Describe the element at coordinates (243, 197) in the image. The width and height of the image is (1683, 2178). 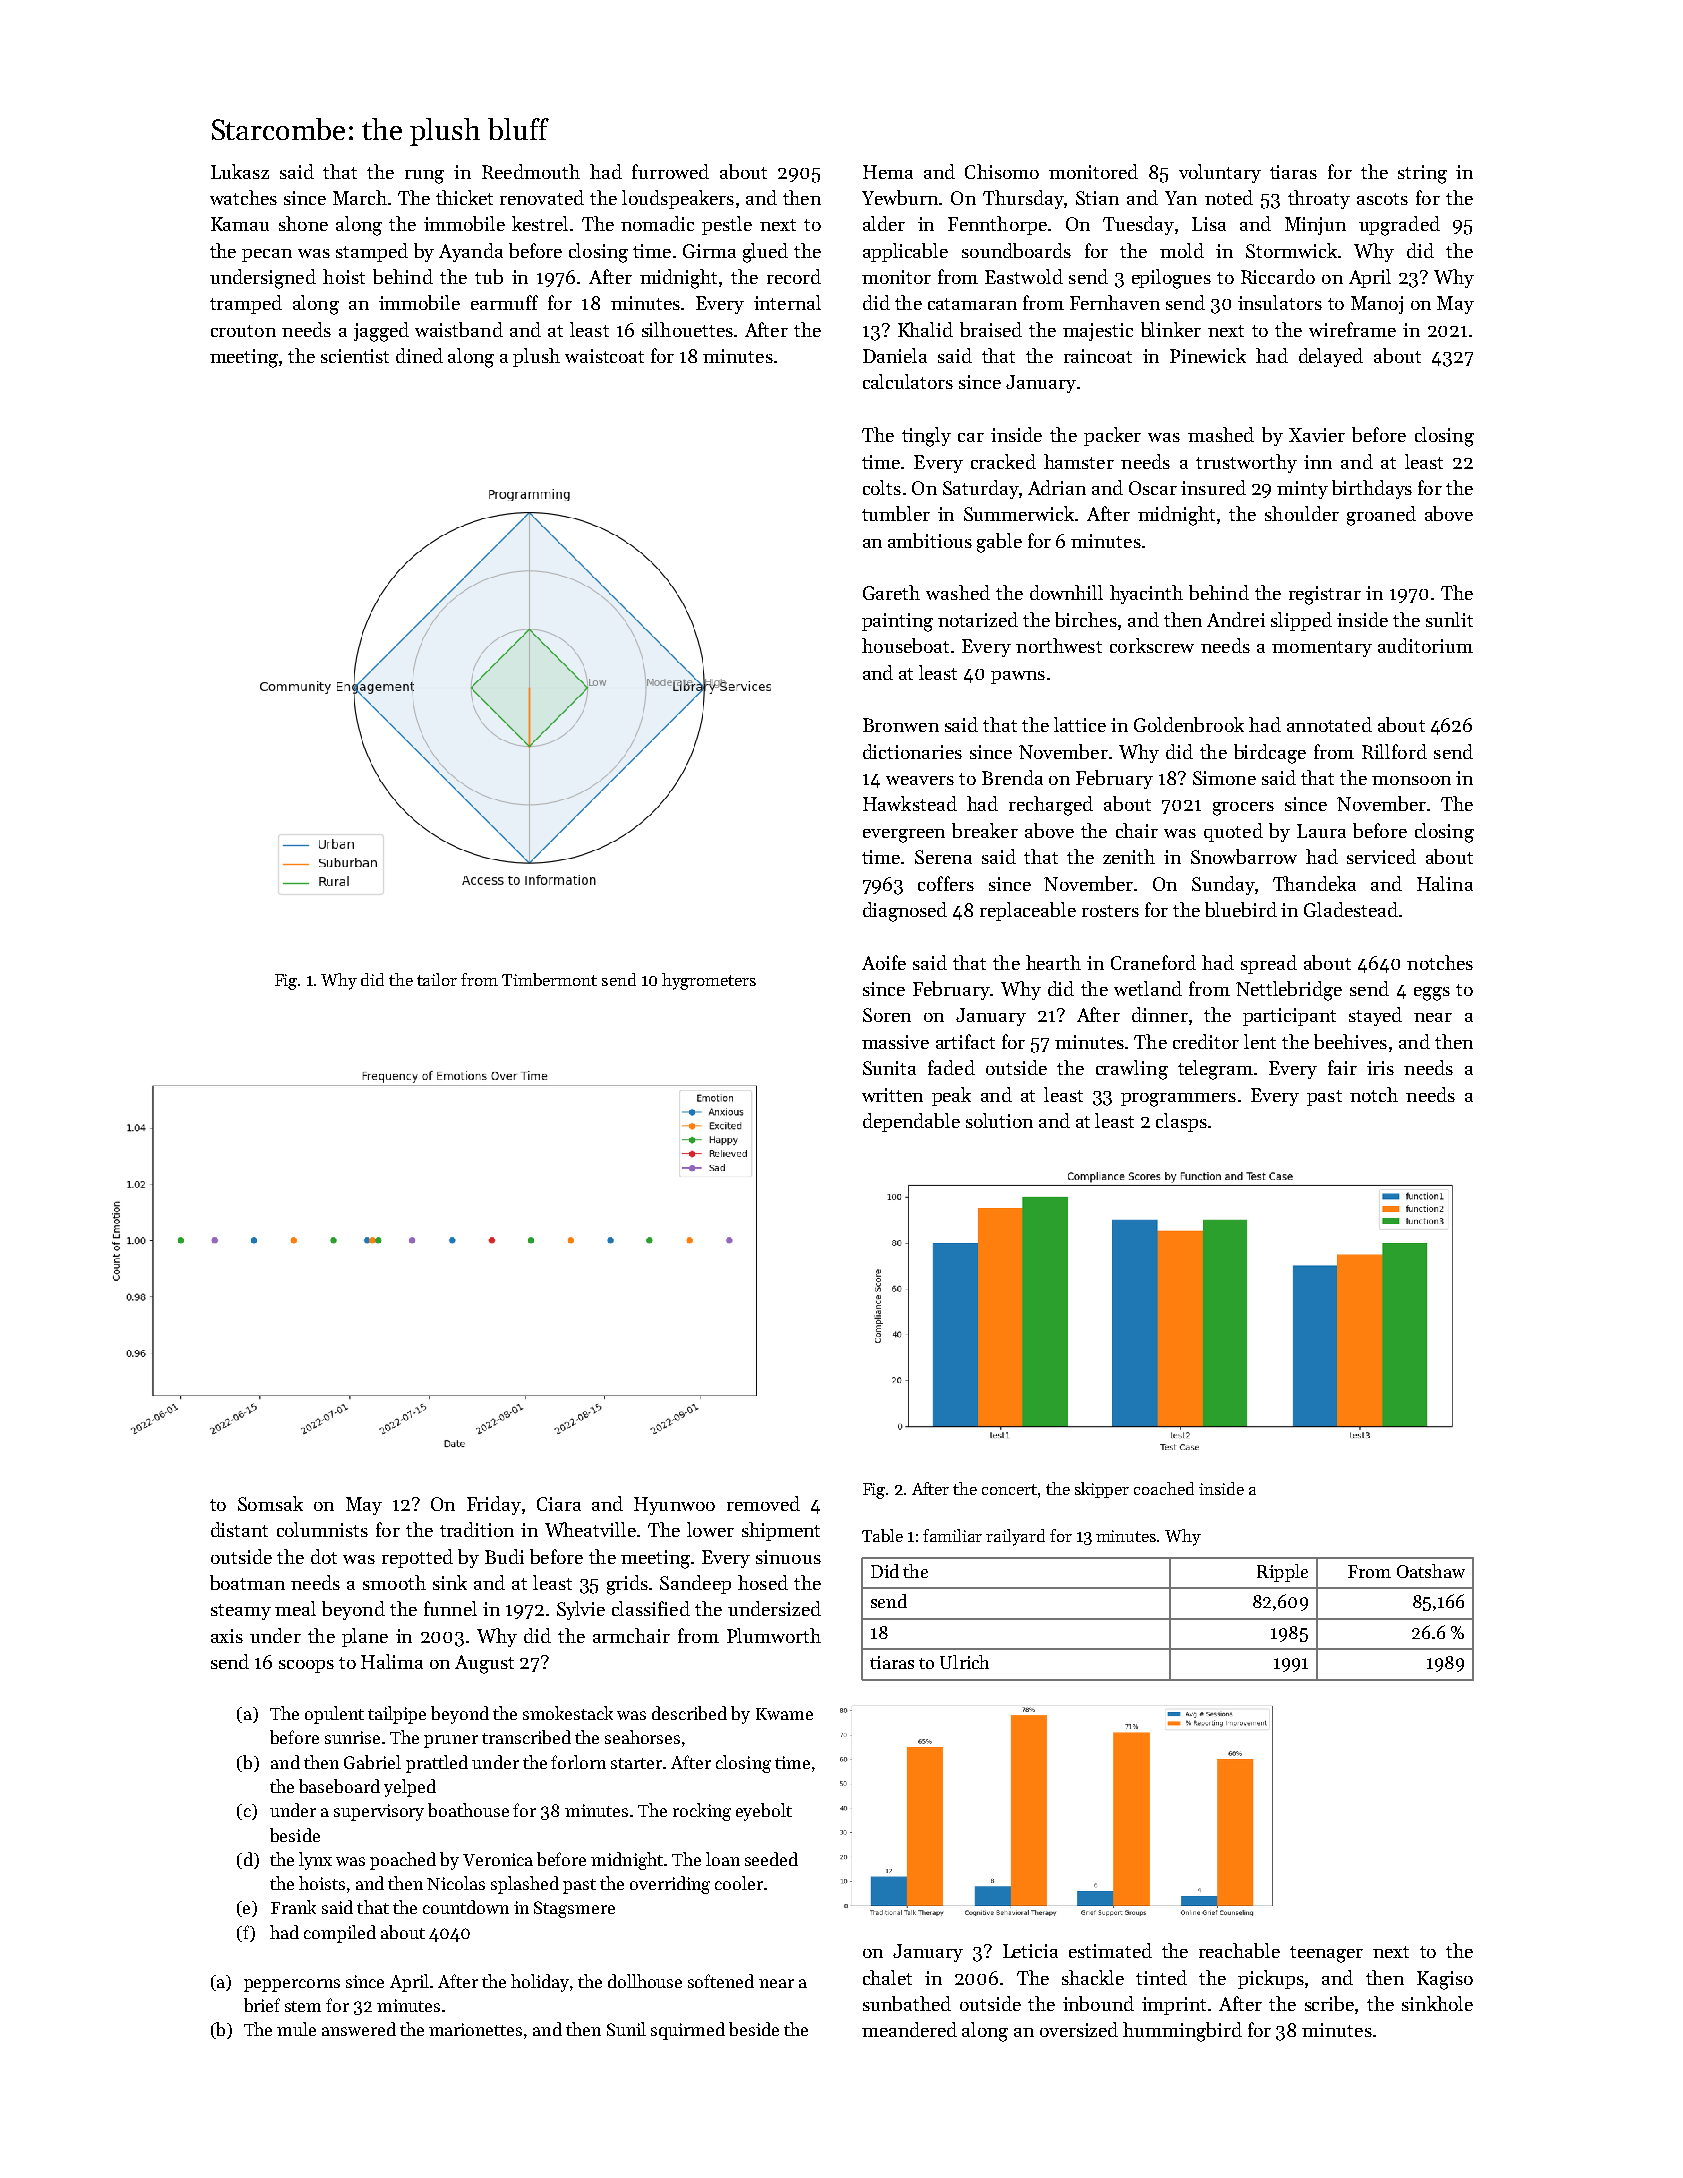
I see `watches` at that location.
